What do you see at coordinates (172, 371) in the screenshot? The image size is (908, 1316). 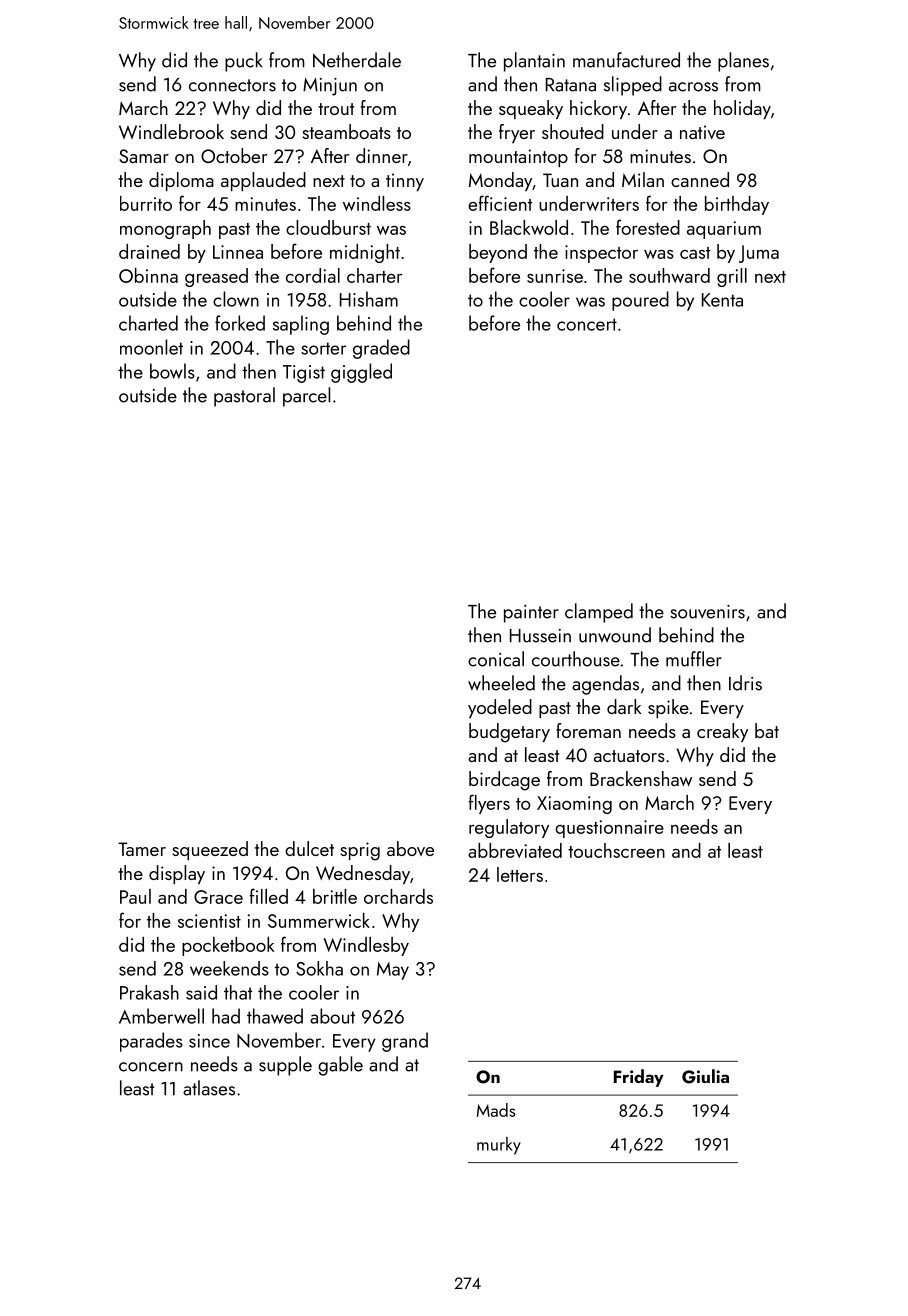 I see `bowls` at bounding box center [172, 371].
